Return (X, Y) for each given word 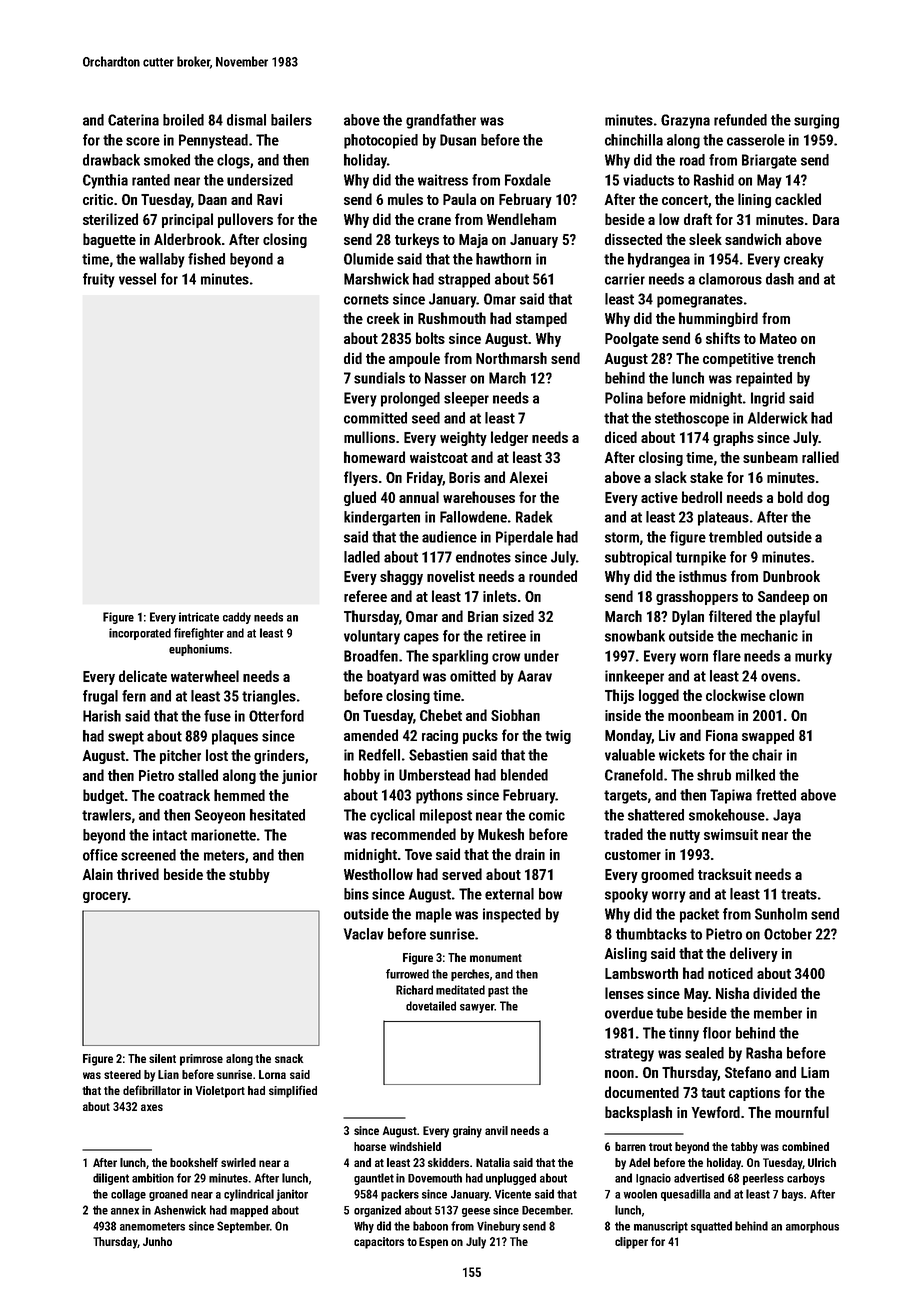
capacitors (379, 1243)
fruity (99, 280)
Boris (464, 477)
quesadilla (685, 1195)
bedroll (702, 497)
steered (122, 1074)
